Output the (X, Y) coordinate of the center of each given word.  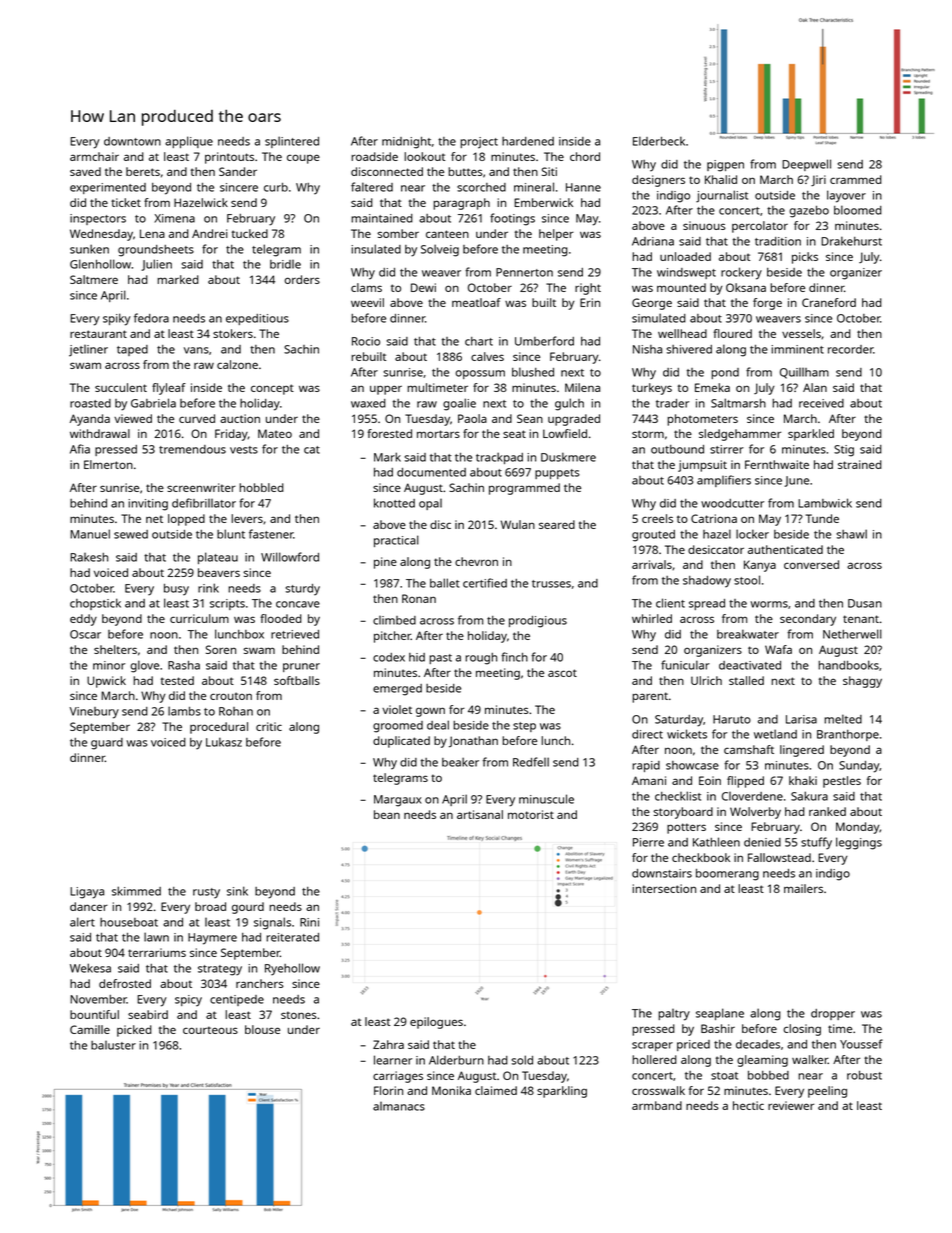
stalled (746, 680)
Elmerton (108, 464)
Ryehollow (292, 969)
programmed (524, 489)
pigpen (725, 166)
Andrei (210, 233)
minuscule (546, 799)
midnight (406, 143)
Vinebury (94, 713)
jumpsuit (702, 466)
